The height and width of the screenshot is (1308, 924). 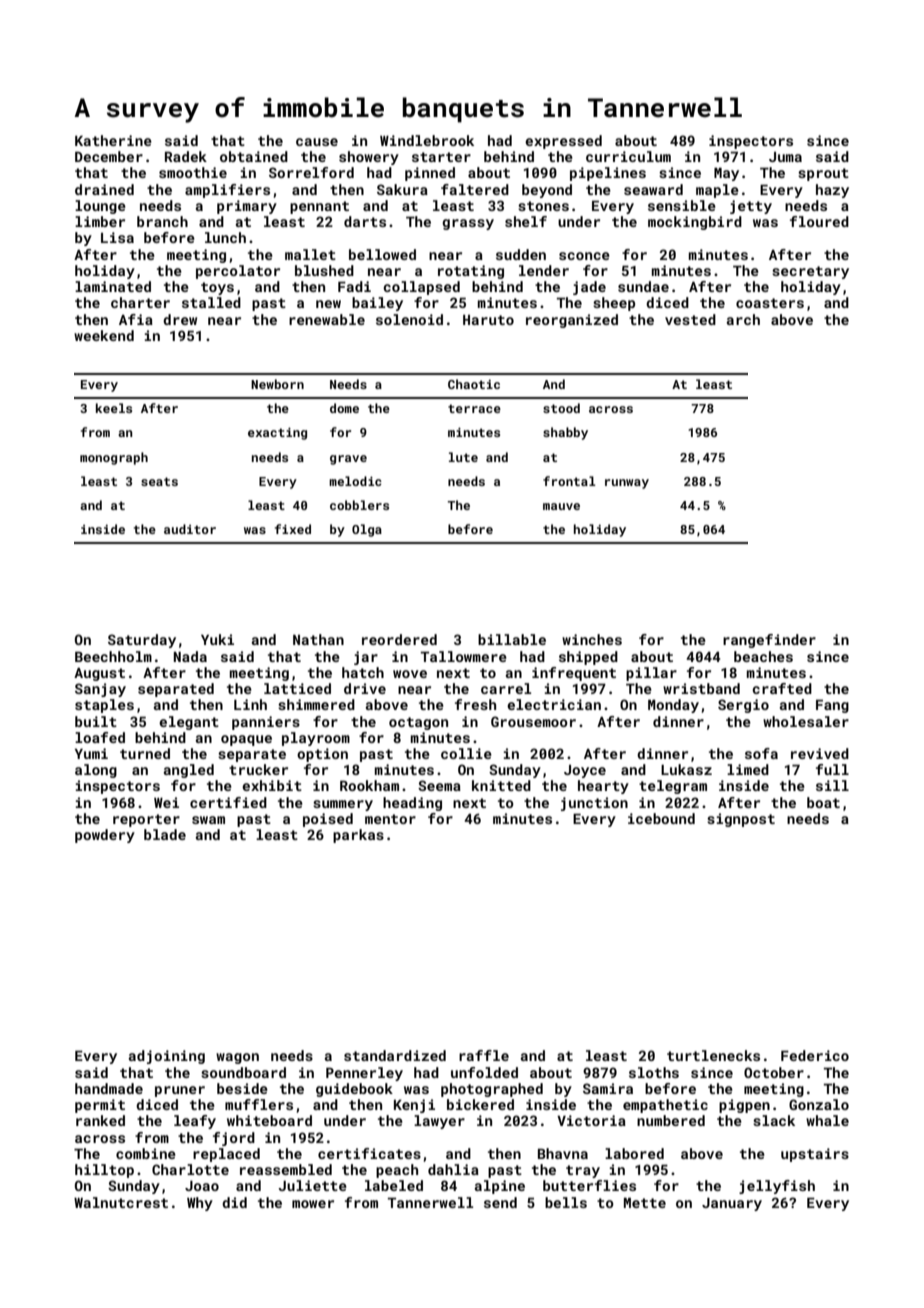 What do you see at coordinates (162, 221) in the screenshot?
I see `branch` at bounding box center [162, 221].
